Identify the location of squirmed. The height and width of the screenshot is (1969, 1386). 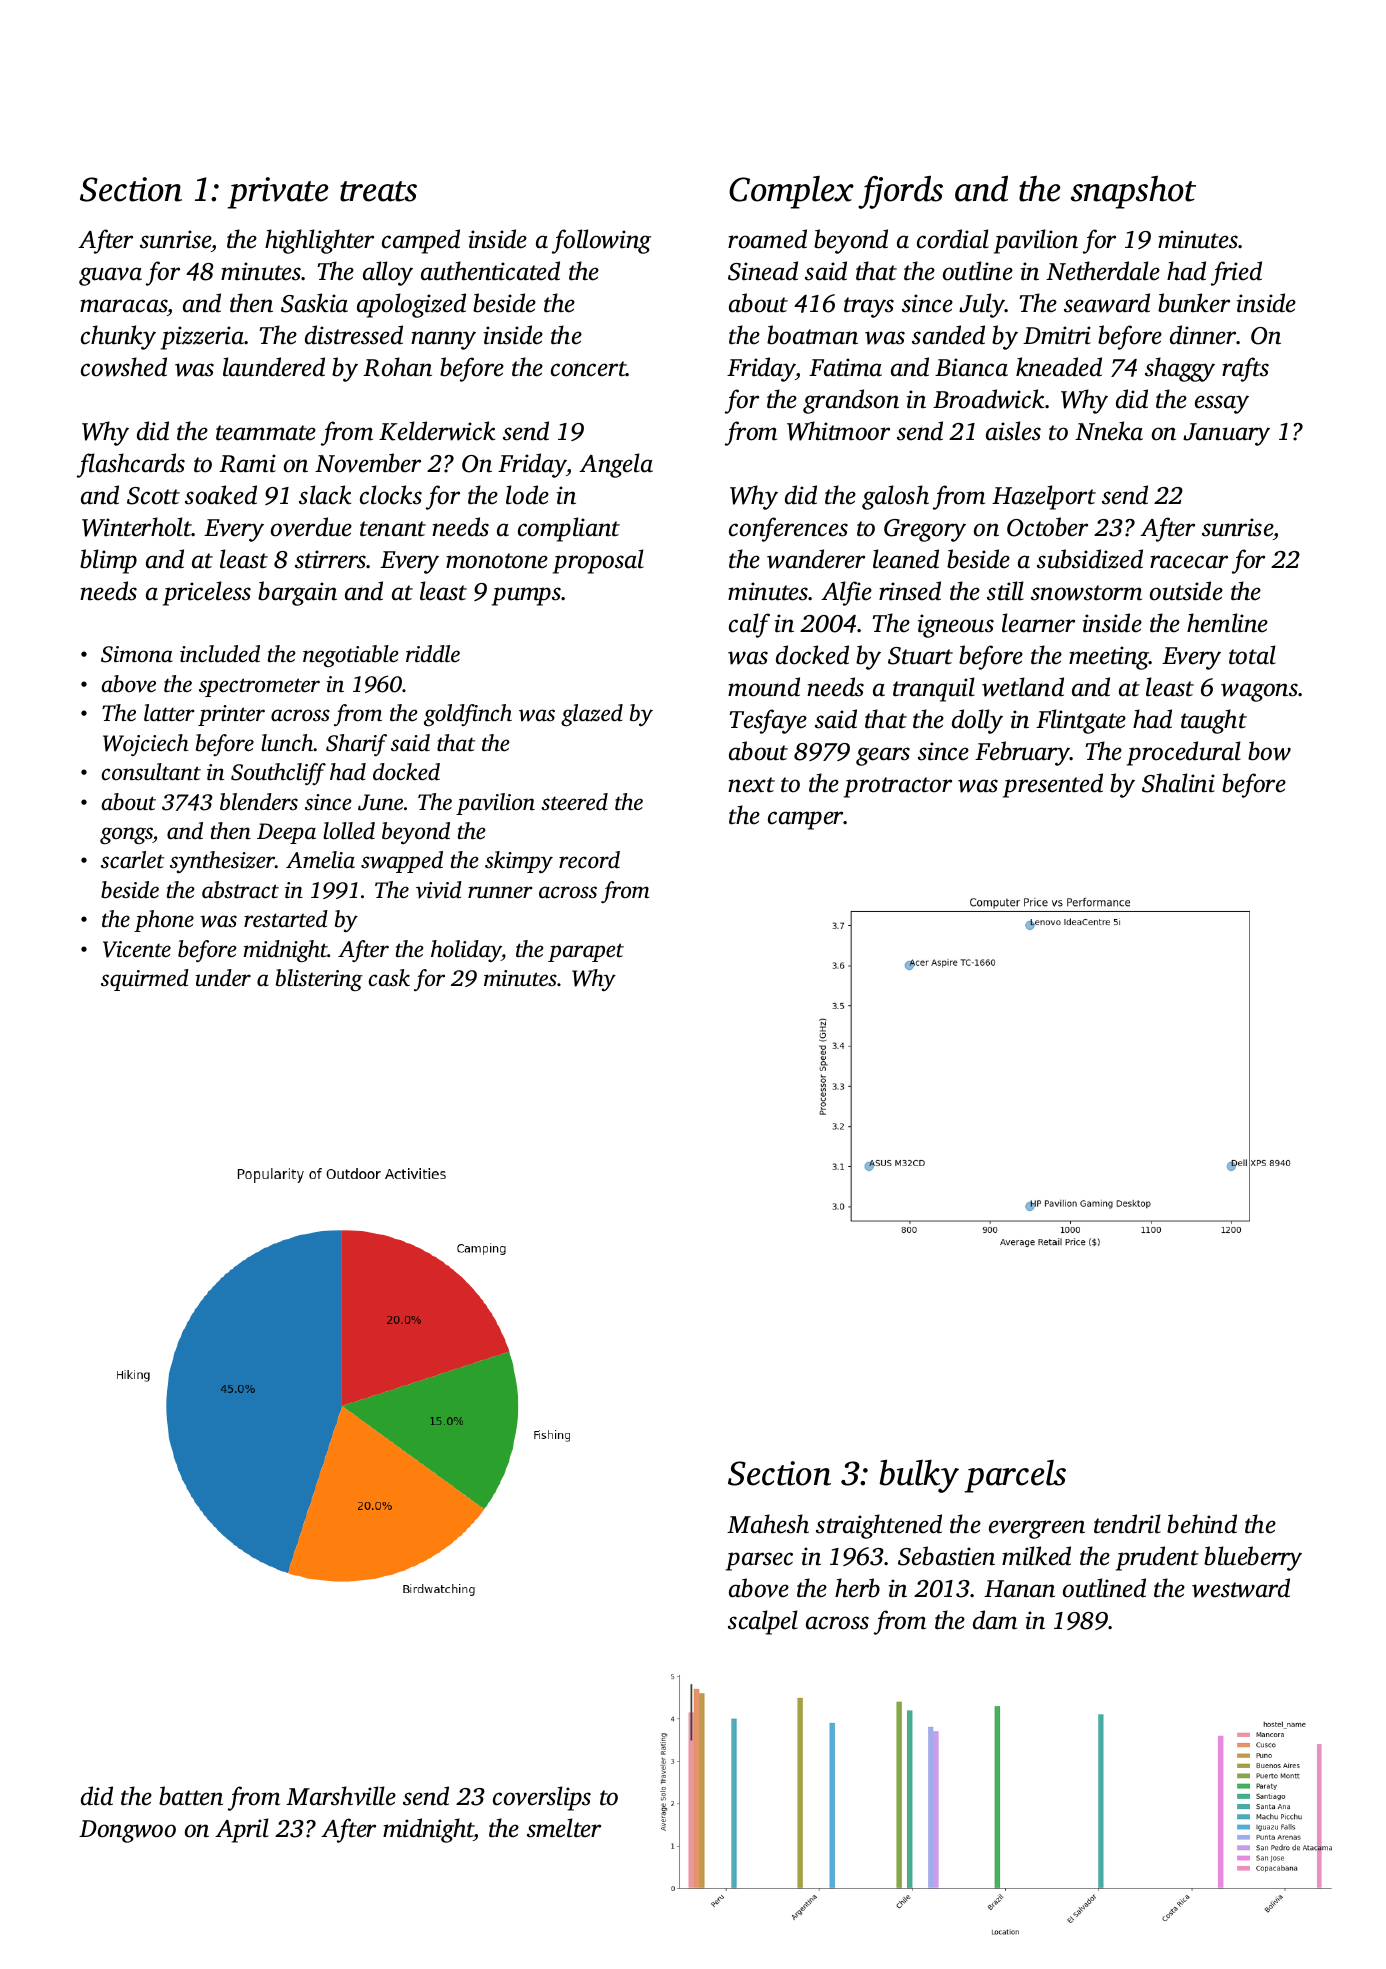
(145, 980).
